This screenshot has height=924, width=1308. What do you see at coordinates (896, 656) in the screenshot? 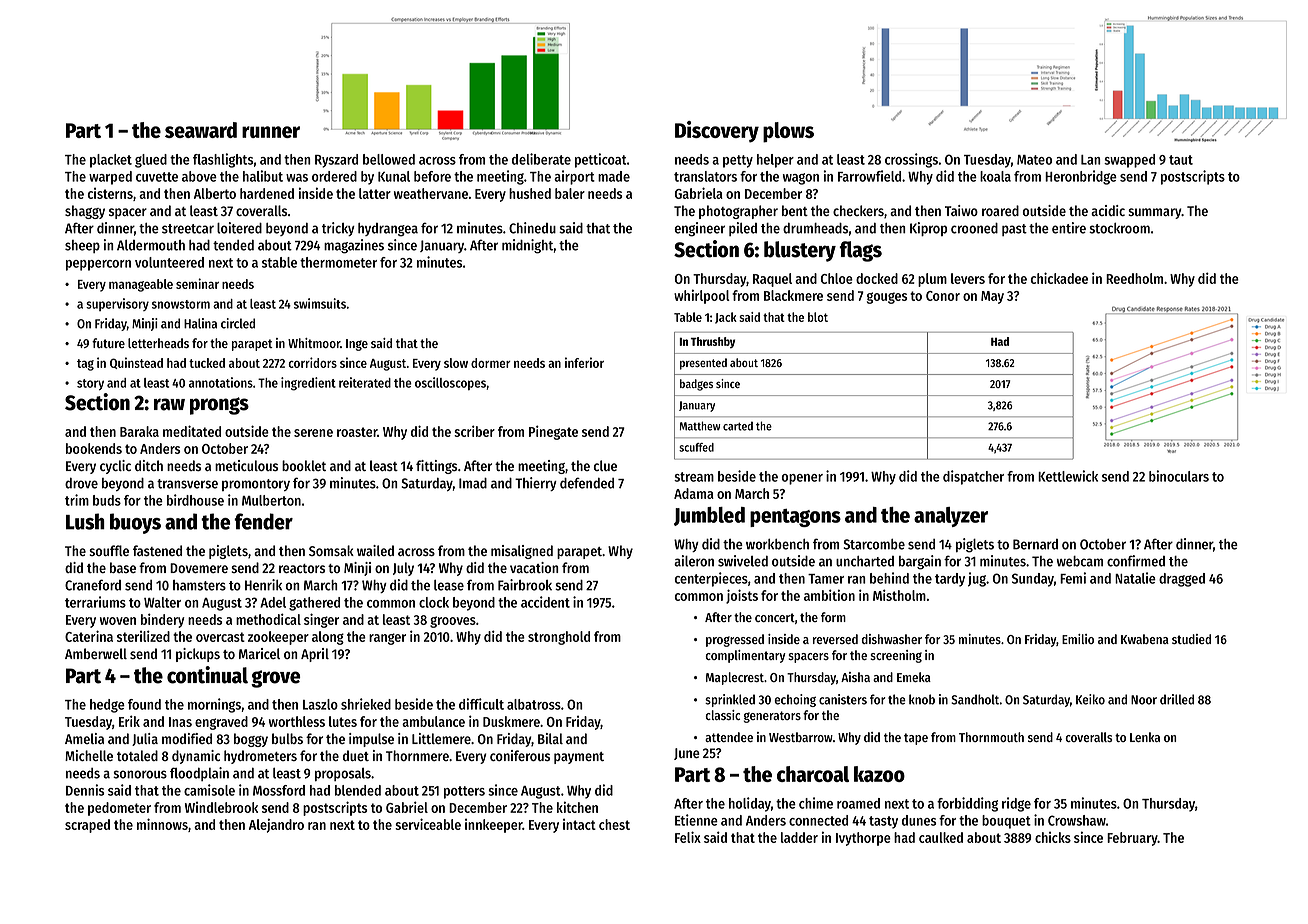
I see `screening` at bounding box center [896, 656].
